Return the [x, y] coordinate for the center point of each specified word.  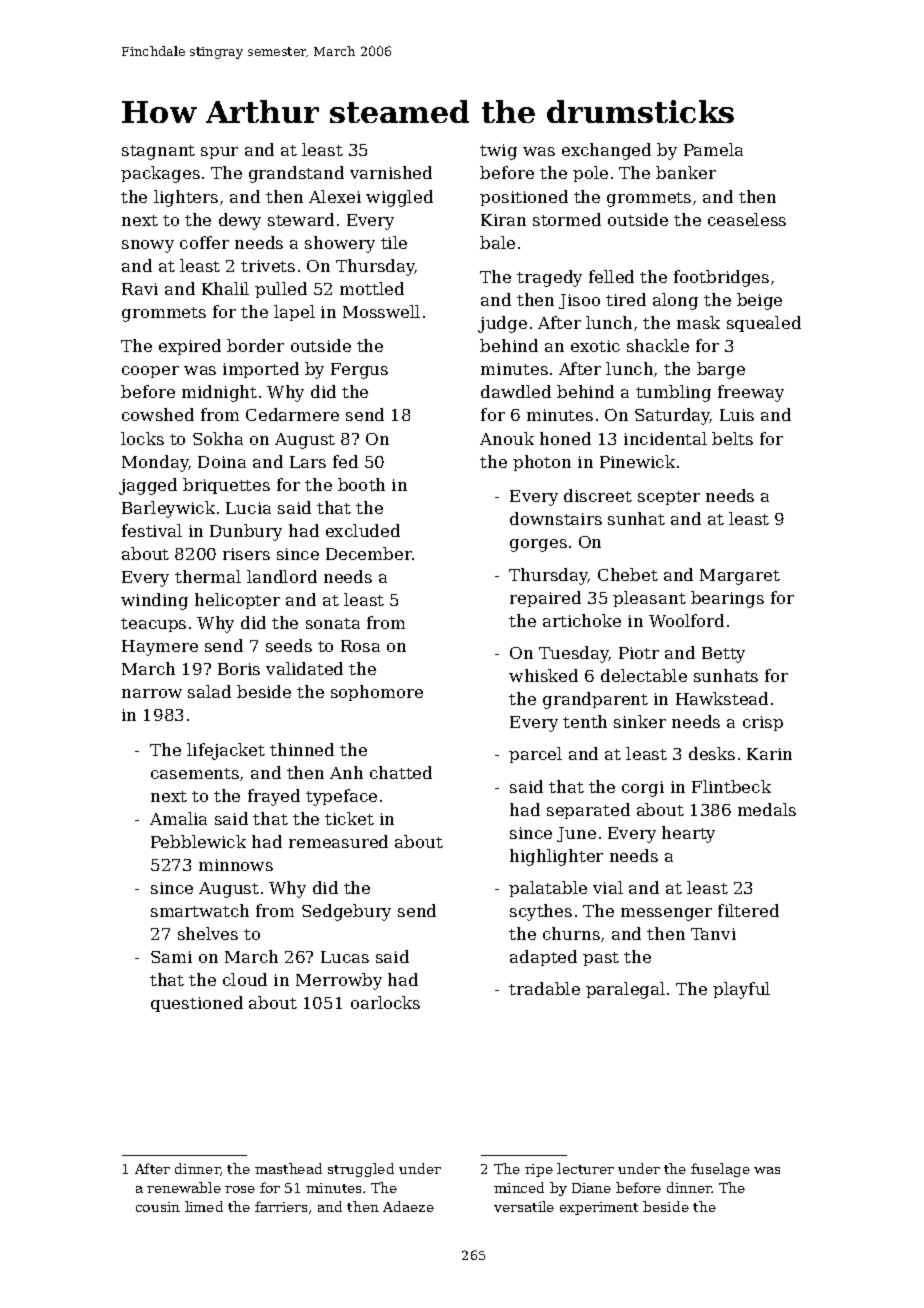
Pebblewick [198, 841]
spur [219, 153]
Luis [737, 415]
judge [502, 324]
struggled [361, 1170]
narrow [152, 693]
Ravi [140, 289]
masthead [288, 1168]
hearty [688, 834]
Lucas [345, 957]
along [675, 301]
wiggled [399, 198]
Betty [723, 655]
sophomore [377, 693]
